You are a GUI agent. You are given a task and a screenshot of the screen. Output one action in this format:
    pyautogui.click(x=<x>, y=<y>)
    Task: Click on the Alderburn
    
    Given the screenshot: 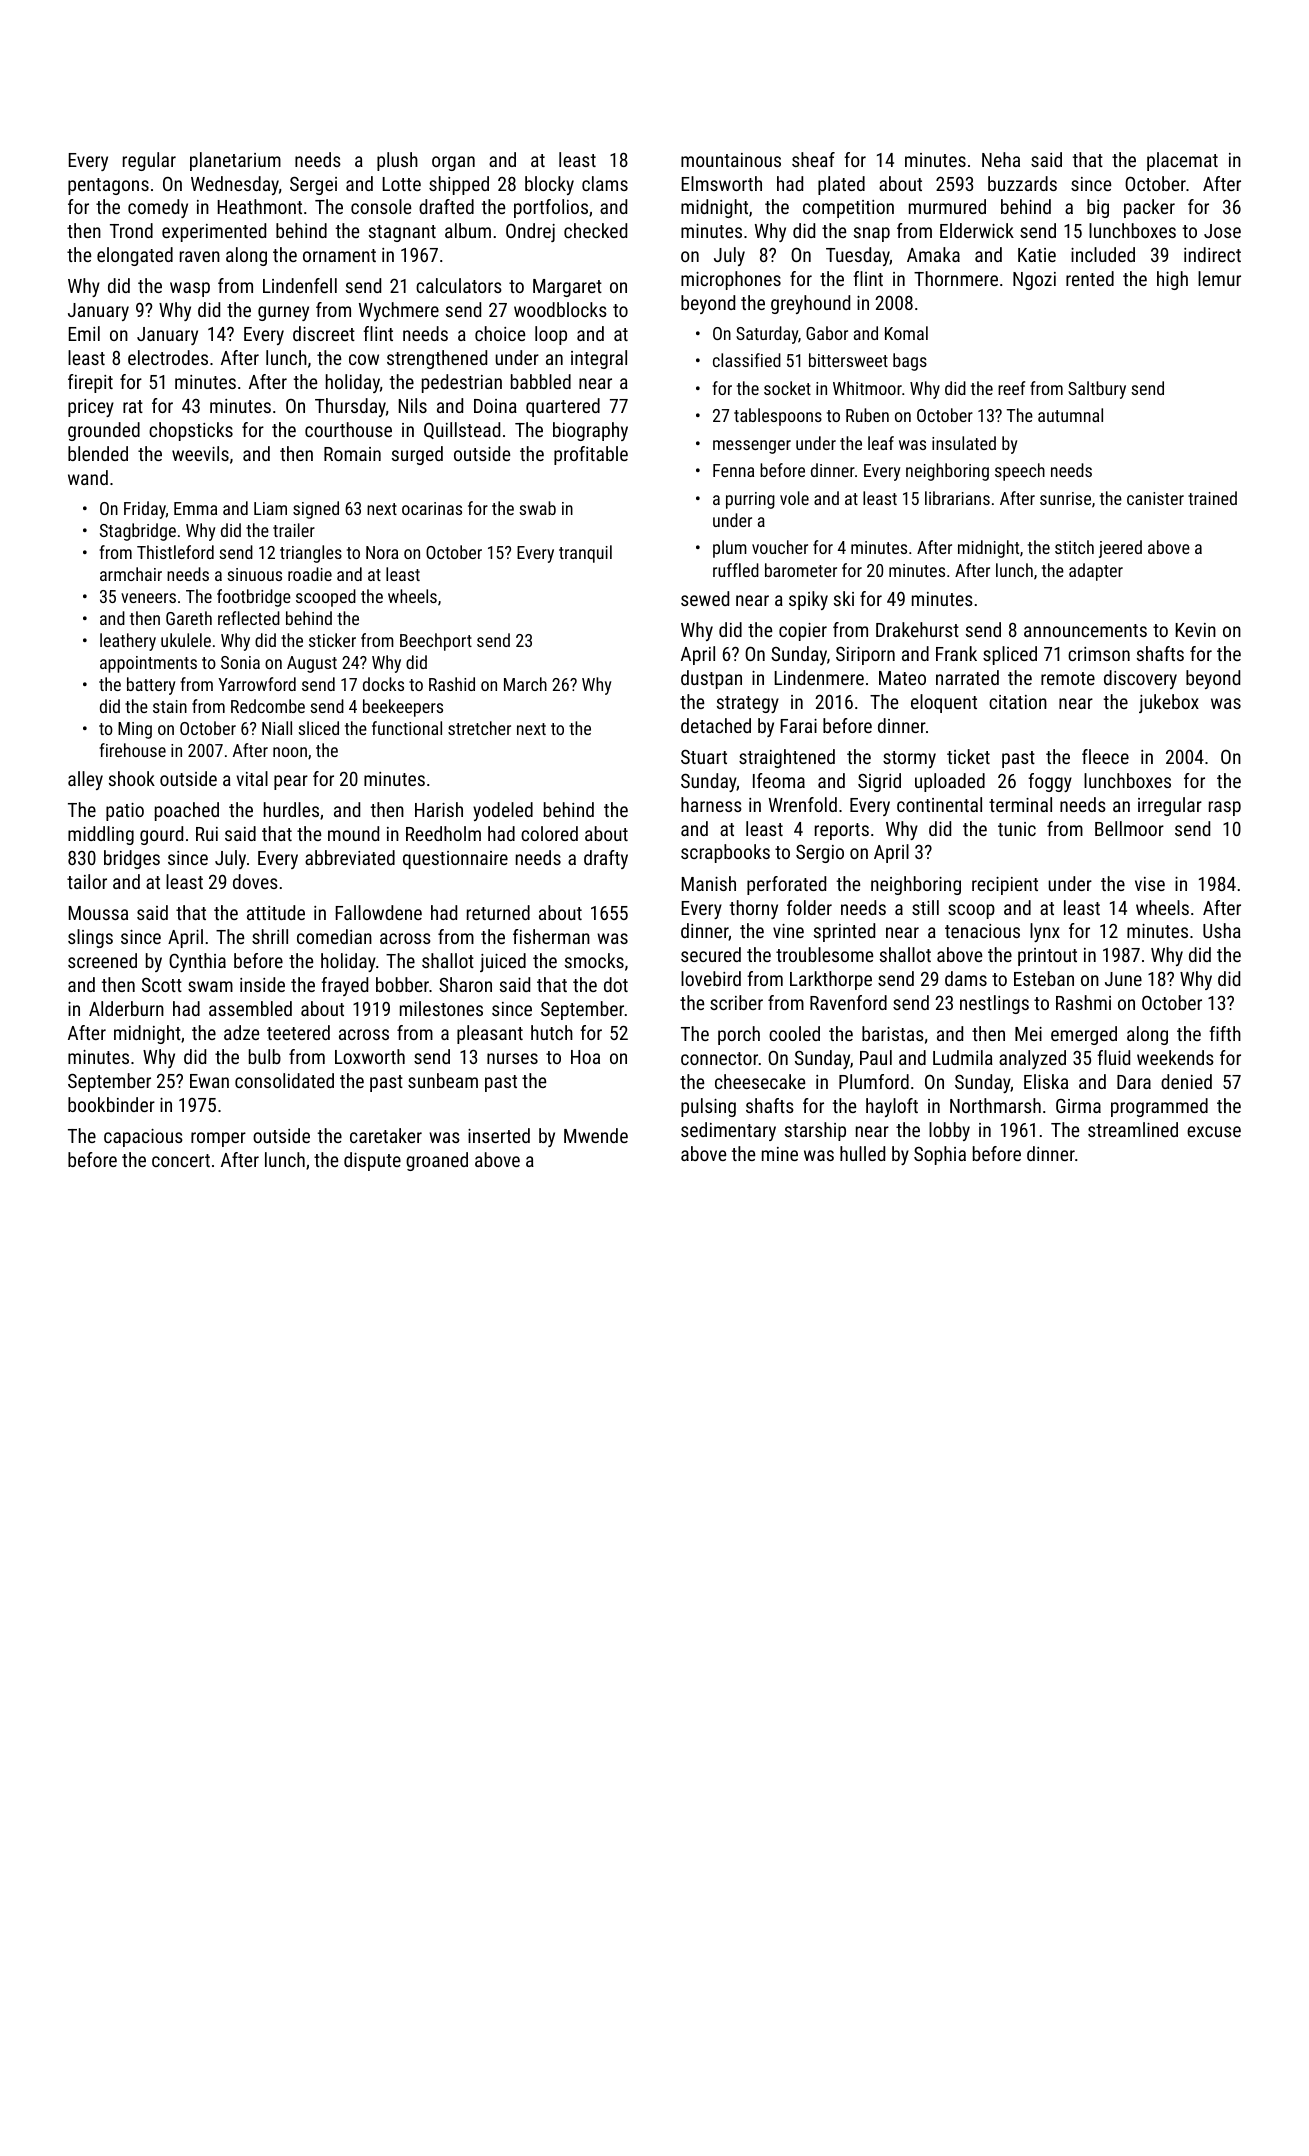 What is the action you would take?
    pyautogui.click(x=126, y=1008)
